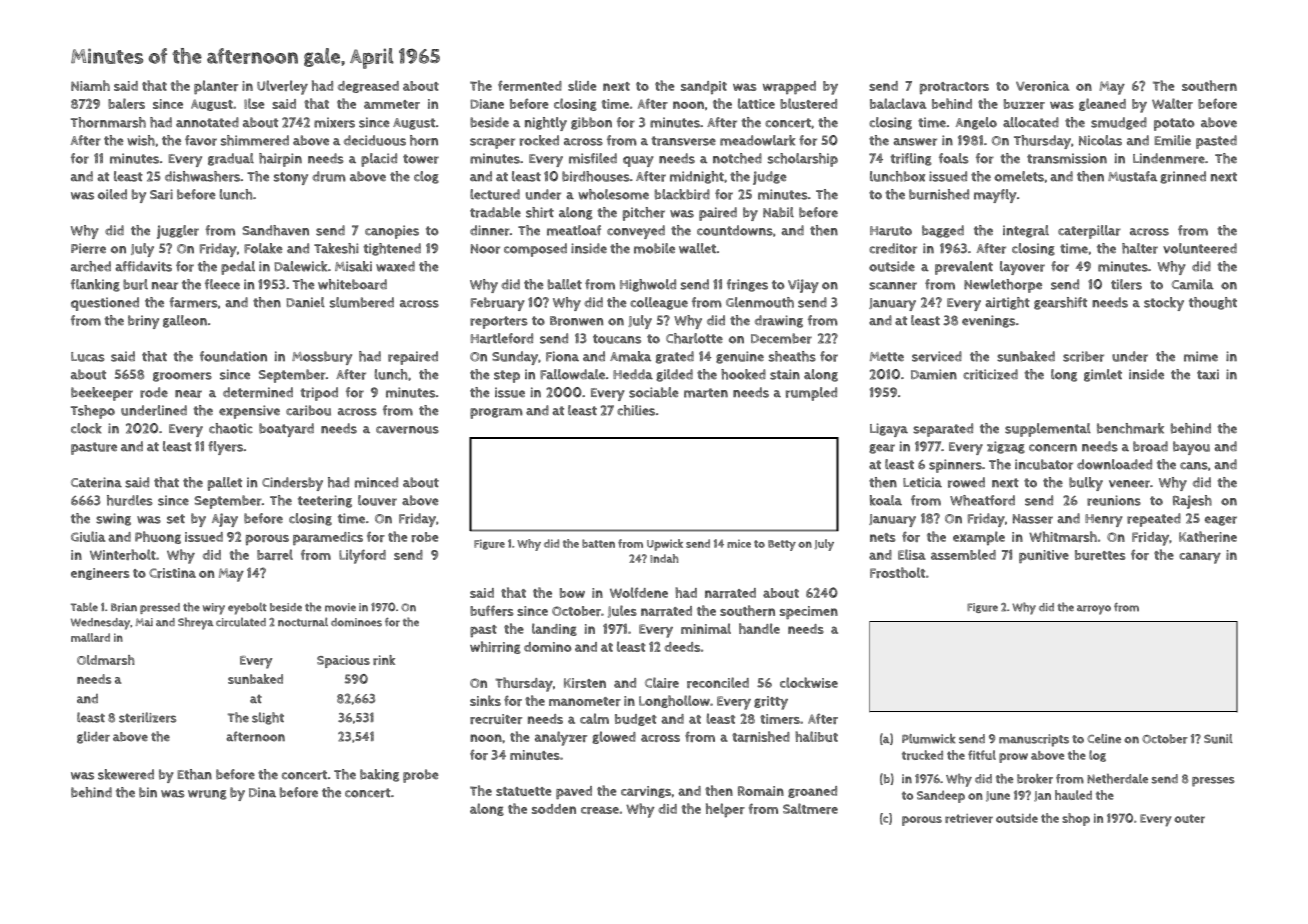  I want to click on Saltmere, so click(810, 808).
